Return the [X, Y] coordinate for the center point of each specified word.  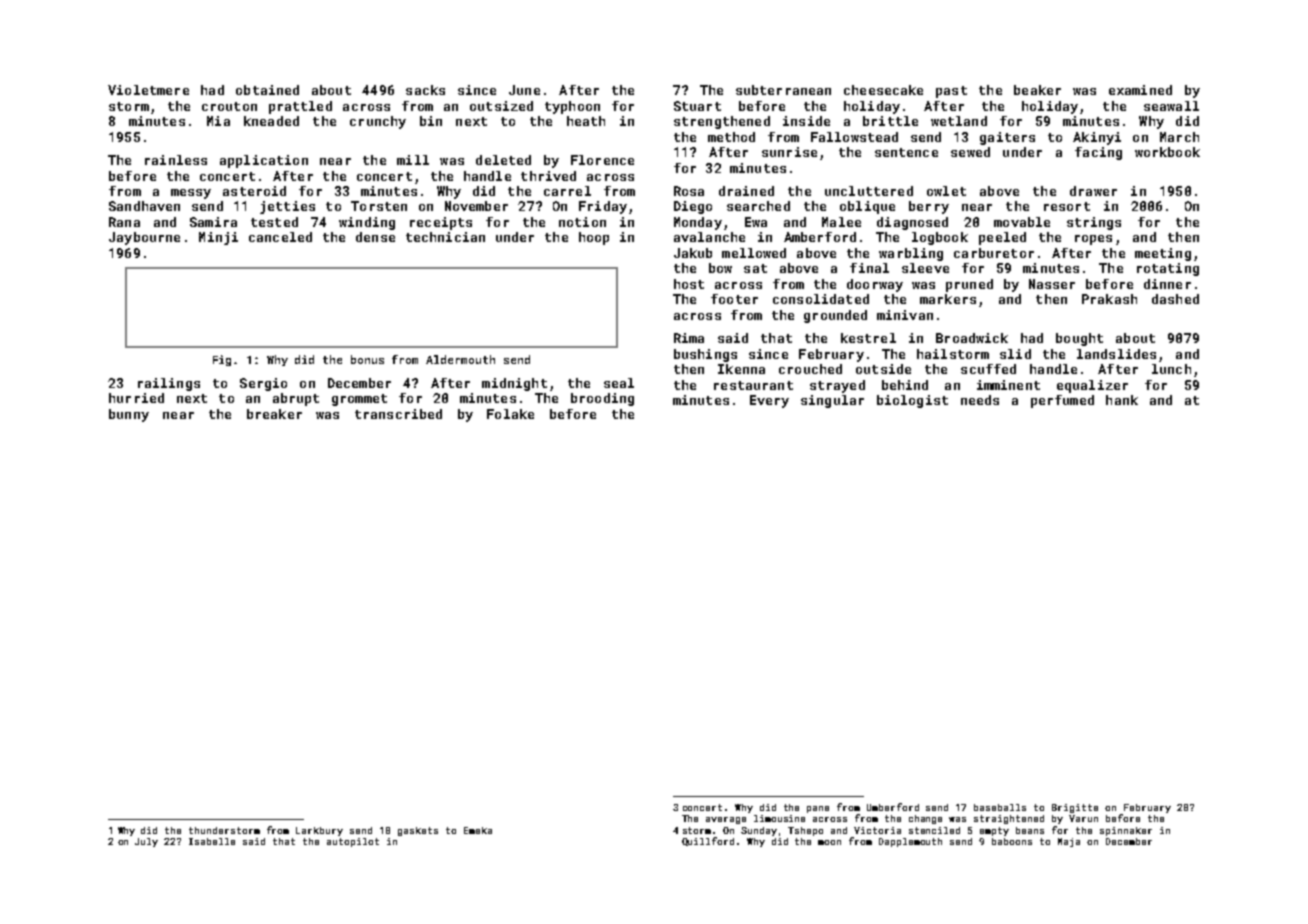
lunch [1171, 369]
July [146, 842]
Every [769, 401]
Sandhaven [144, 206]
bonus [367, 359]
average [726, 820]
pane [818, 809]
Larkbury [319, 831]
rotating [1168, 269]
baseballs [1000, 807]
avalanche [709, 237]
